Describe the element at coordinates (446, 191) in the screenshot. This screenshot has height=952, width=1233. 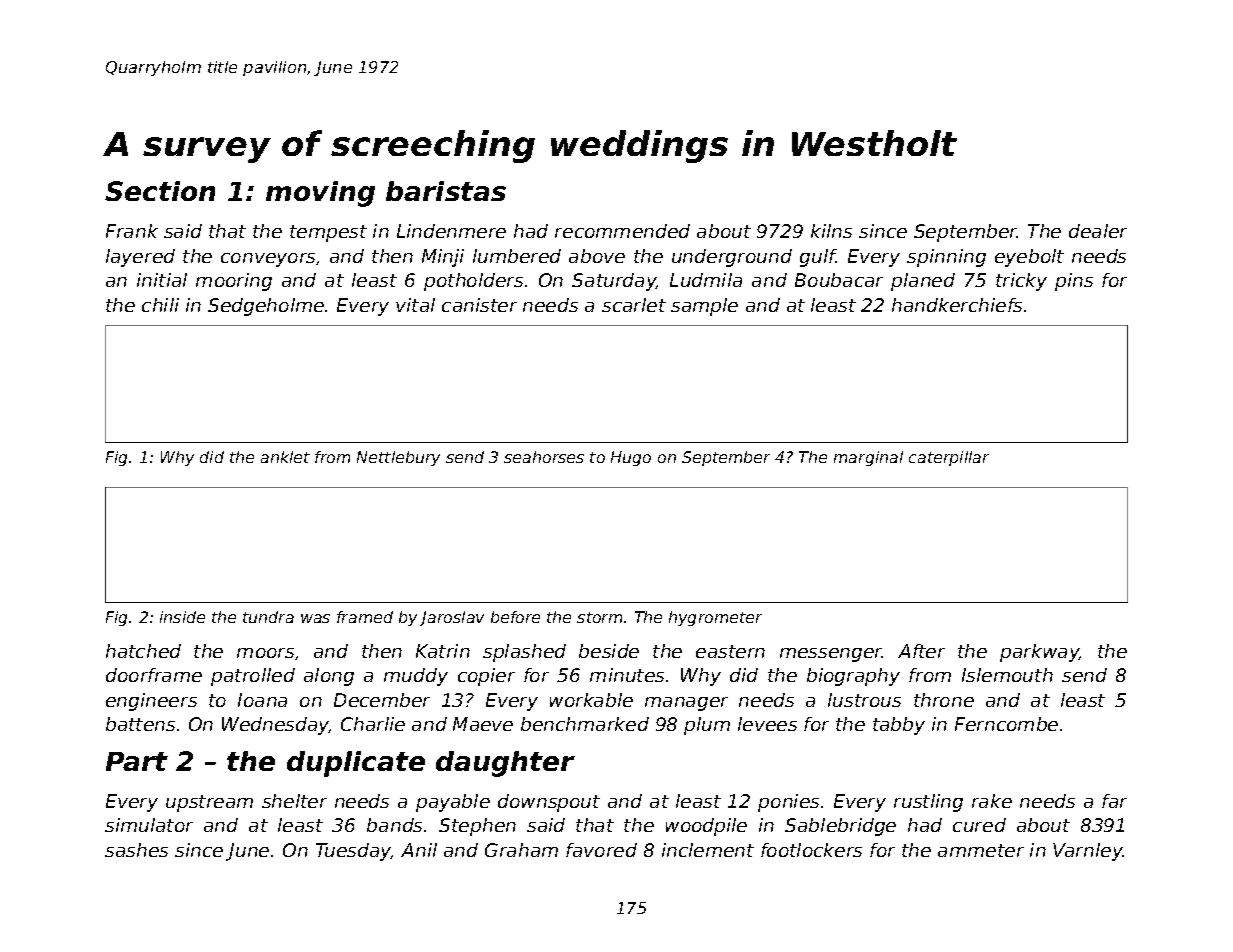
I see `baristas` at that location.
